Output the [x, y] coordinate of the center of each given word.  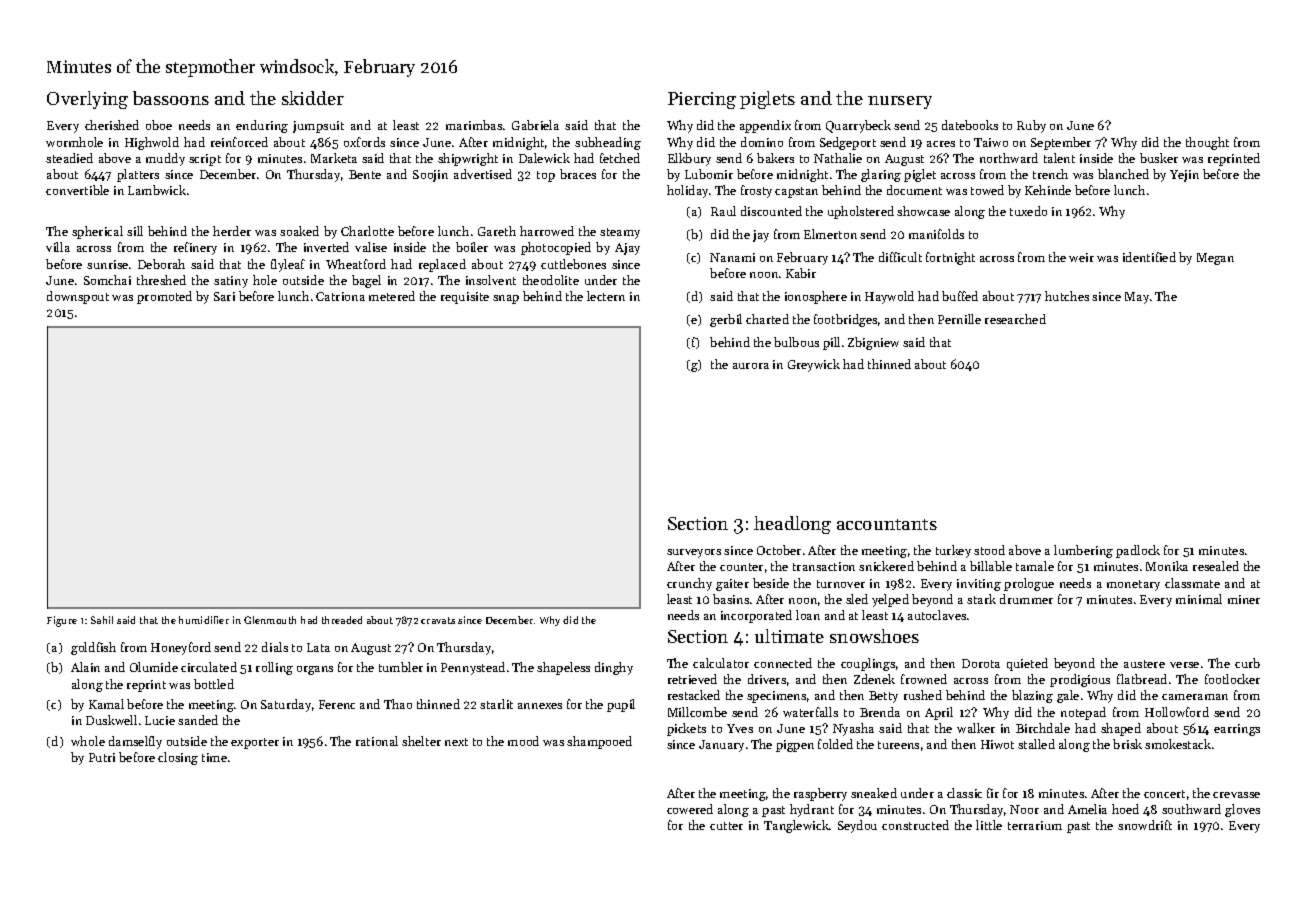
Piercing [702, 100]
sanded [198, 720]
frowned [924, 679]
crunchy [689, 584]
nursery [900, 102]
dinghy [614, 668]
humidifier [204, 620]
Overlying [87, 100]
